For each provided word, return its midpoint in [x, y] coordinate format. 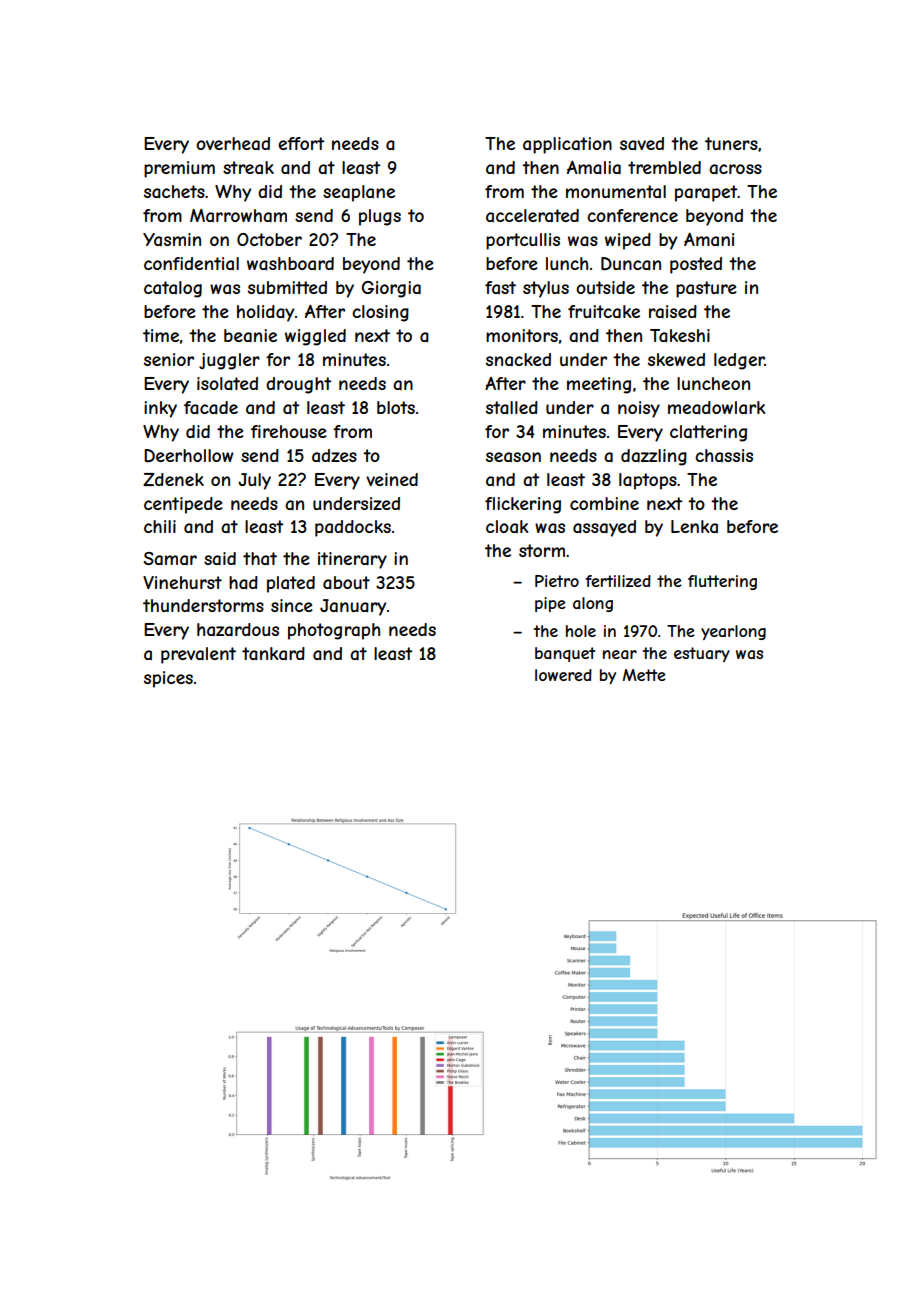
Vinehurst [182, 582]
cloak [507, 526]
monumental [616, 191]
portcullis [523, 241]
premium [179, 169]
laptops [648, 481]
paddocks [353, 528]
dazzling [654, 457]
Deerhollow [189, 455]
